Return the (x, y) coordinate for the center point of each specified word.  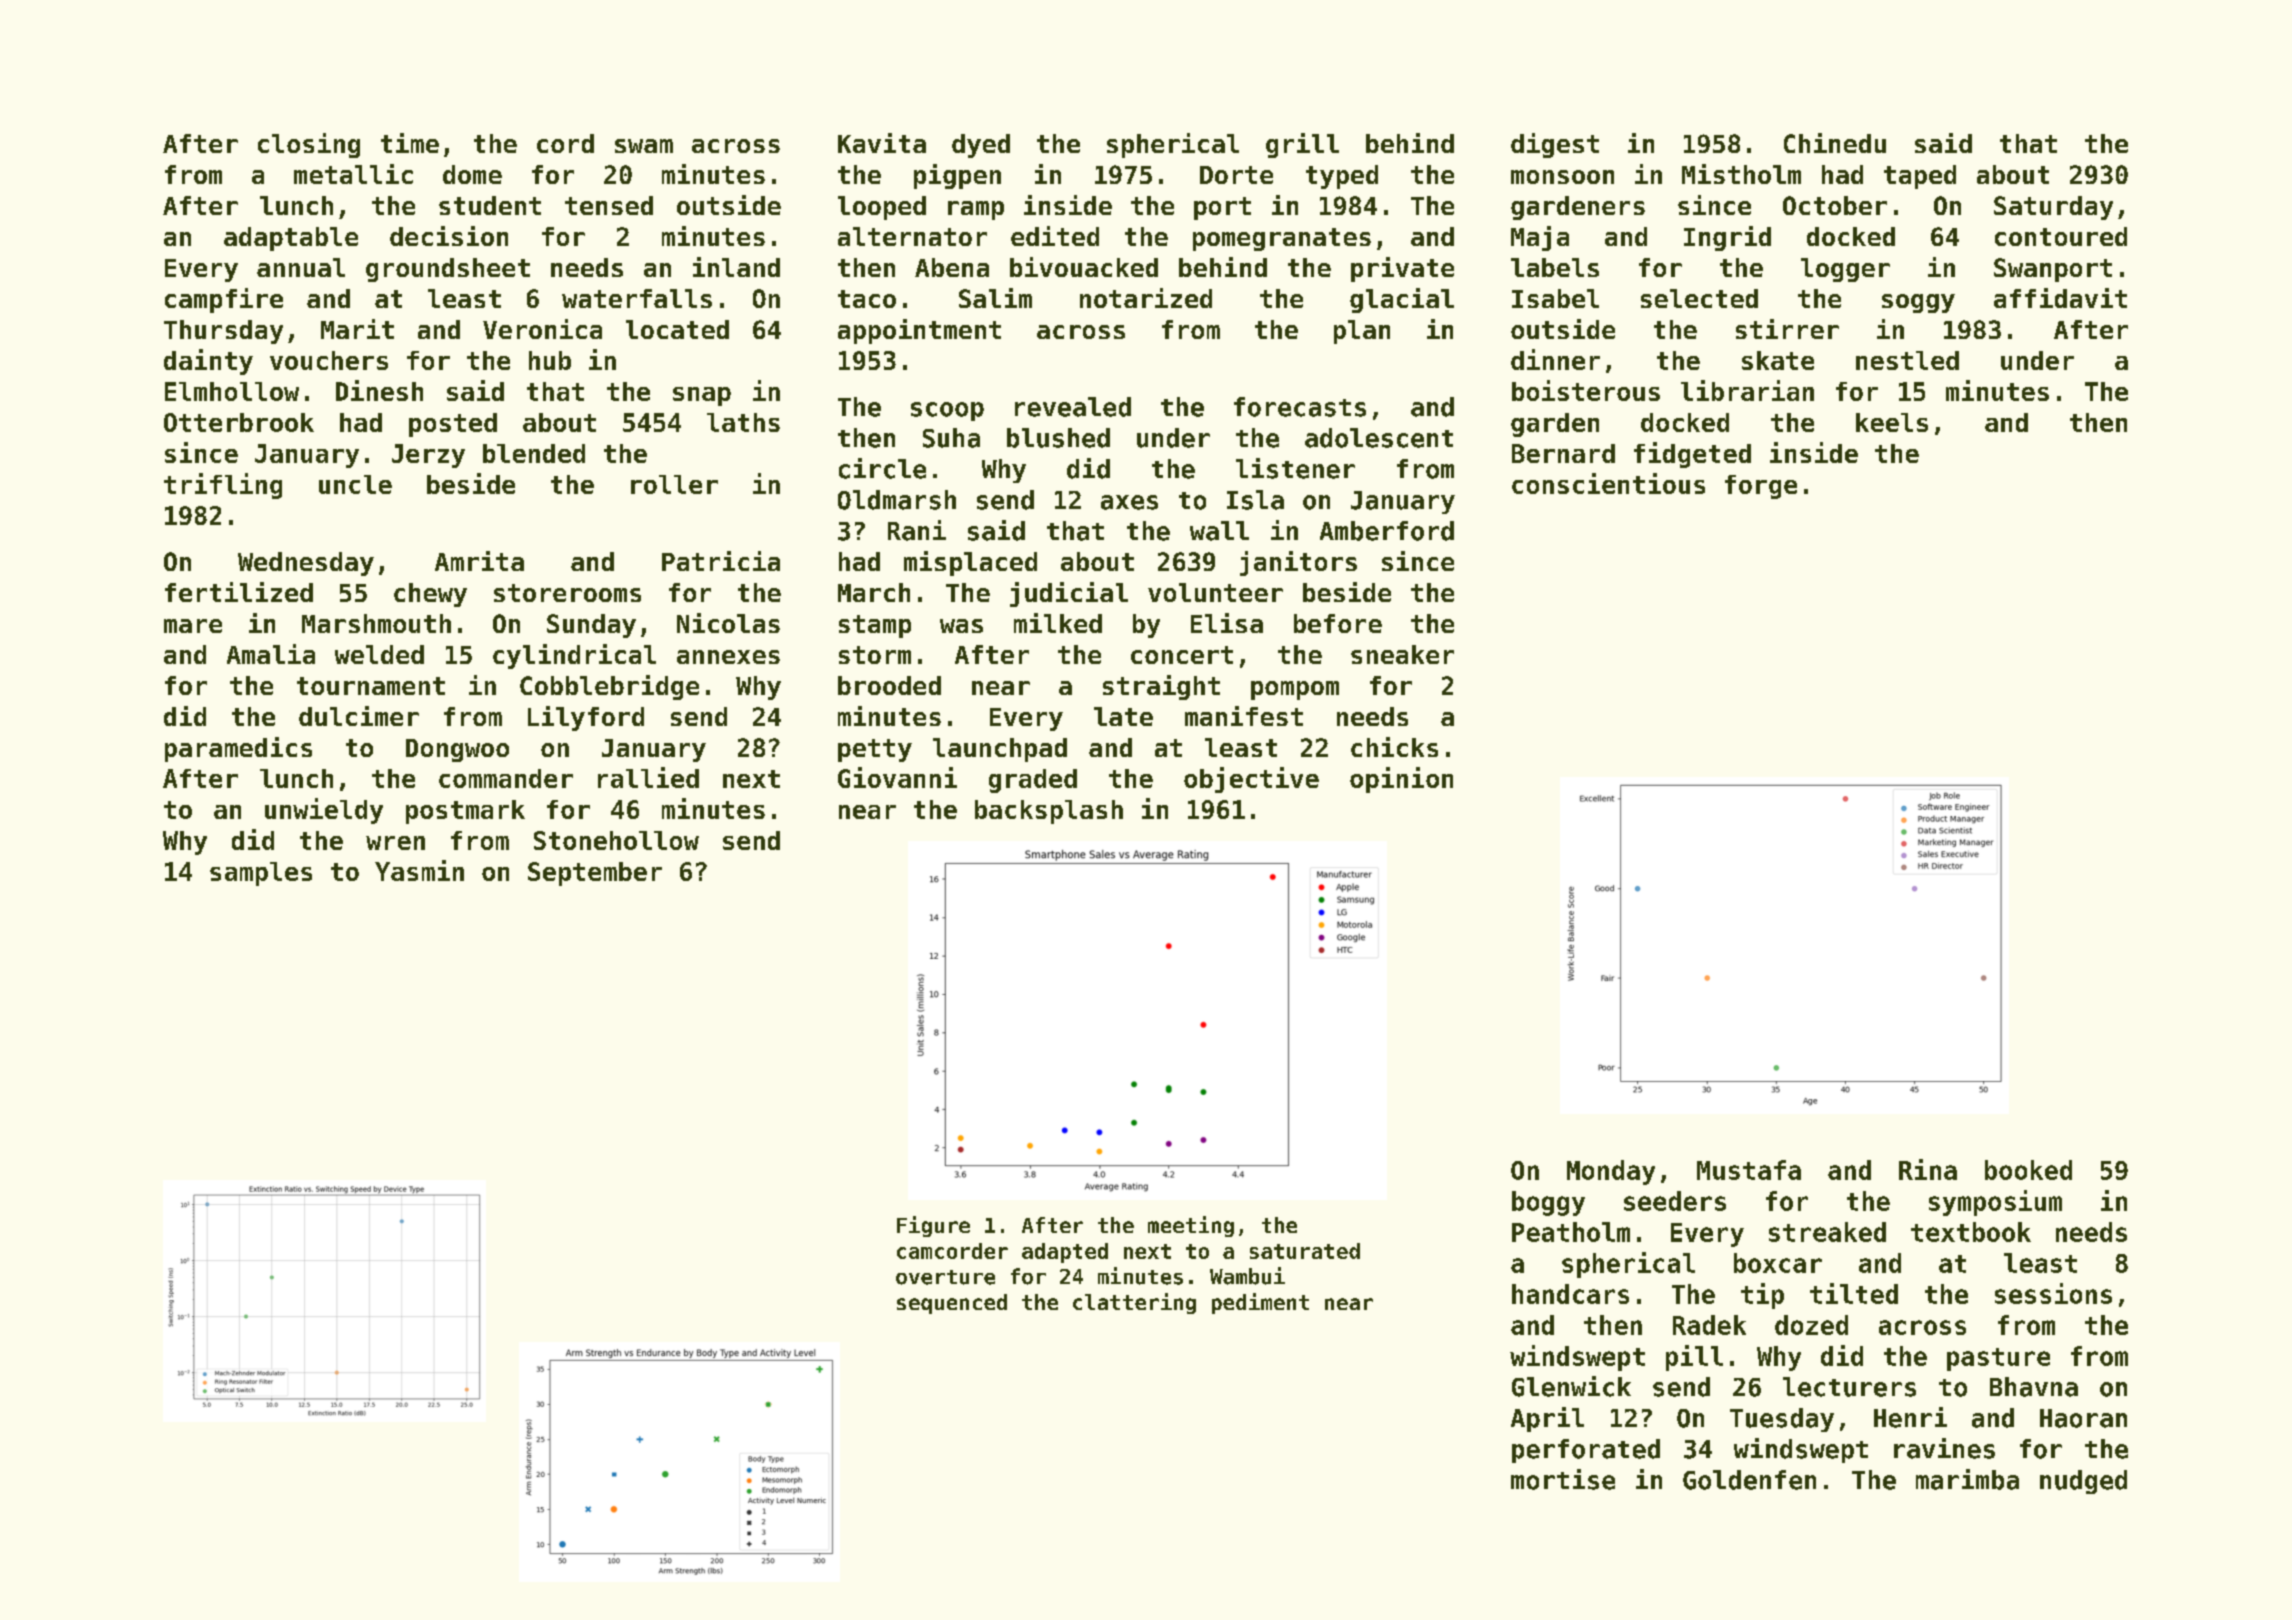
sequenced (952, 1304)
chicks (1394, 747)
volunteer (1215, 592)
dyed (981, 146)
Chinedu (1835, 143)
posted (453, 425)
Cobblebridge (609, 687)
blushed (1058, 438)
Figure (933, 1226)
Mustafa (1749, 1170)
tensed (609, 205)
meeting (1191, 1226)
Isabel (1555, 298)
